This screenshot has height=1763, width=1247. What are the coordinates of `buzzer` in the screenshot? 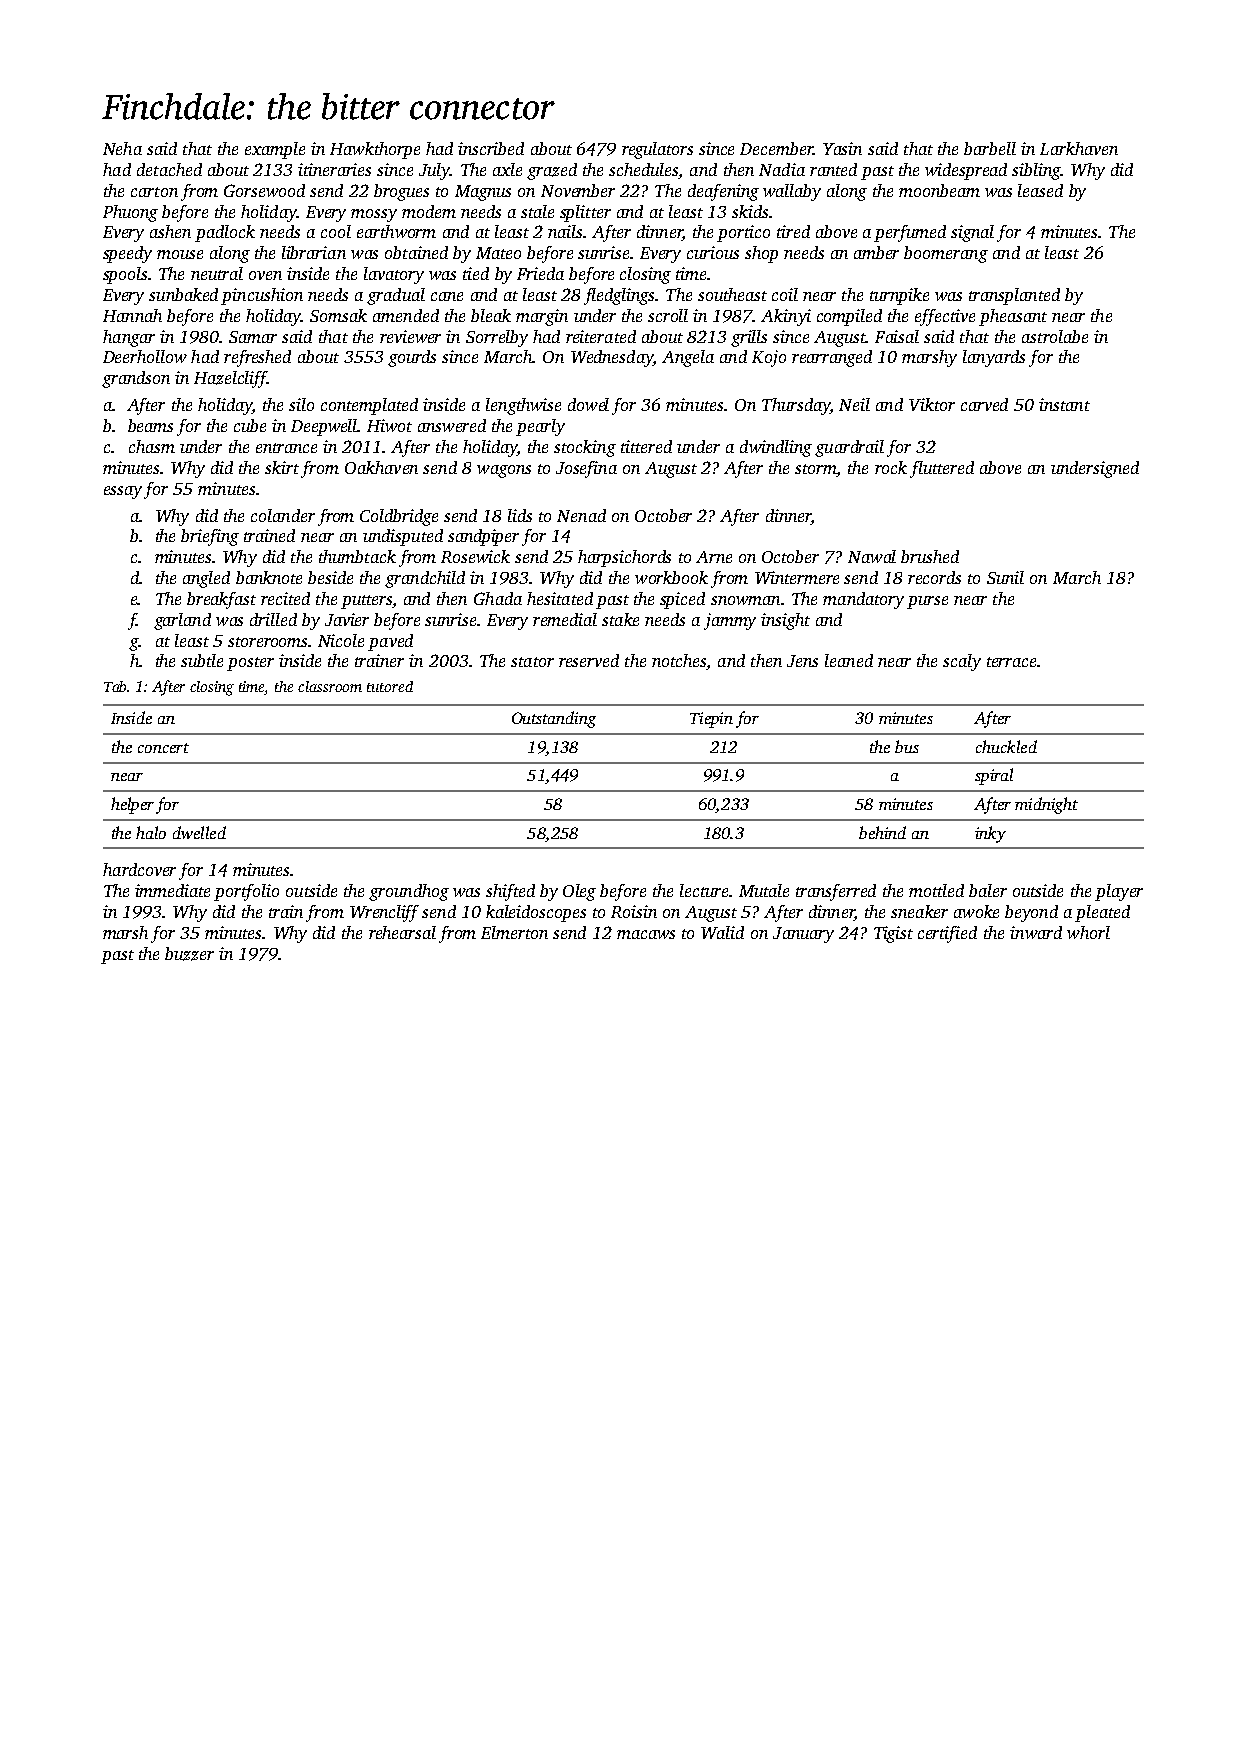 It's located at (189, 954).
